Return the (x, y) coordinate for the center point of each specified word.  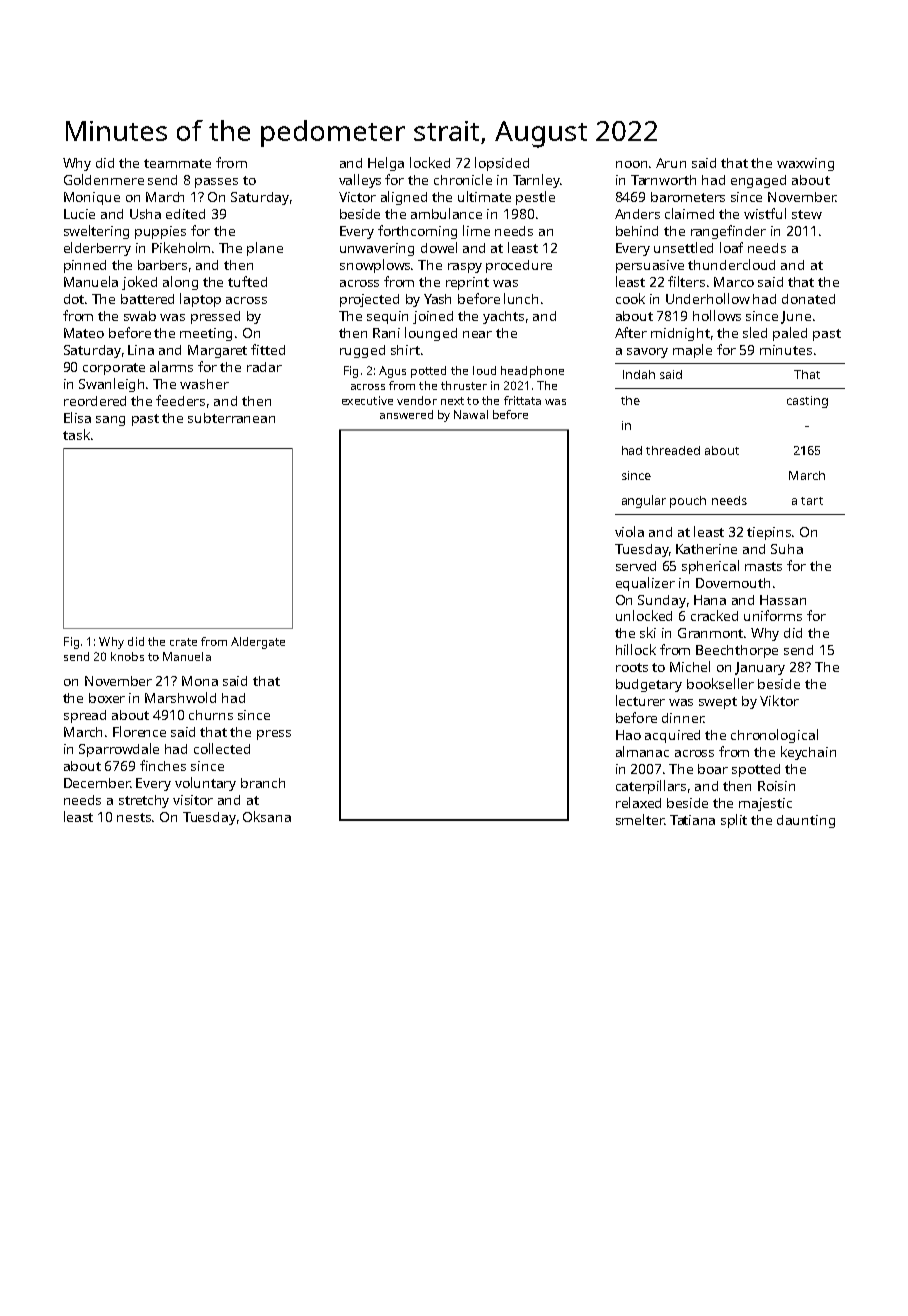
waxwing (805, 164)
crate (183, 642)
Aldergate (258, 643)
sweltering (96, 232)
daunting (806, 821)
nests (134, 817)
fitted (268, 349)
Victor (357, 197)
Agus (392, 372)
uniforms (773, 615)
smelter (640, 819)
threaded (673, 450)
